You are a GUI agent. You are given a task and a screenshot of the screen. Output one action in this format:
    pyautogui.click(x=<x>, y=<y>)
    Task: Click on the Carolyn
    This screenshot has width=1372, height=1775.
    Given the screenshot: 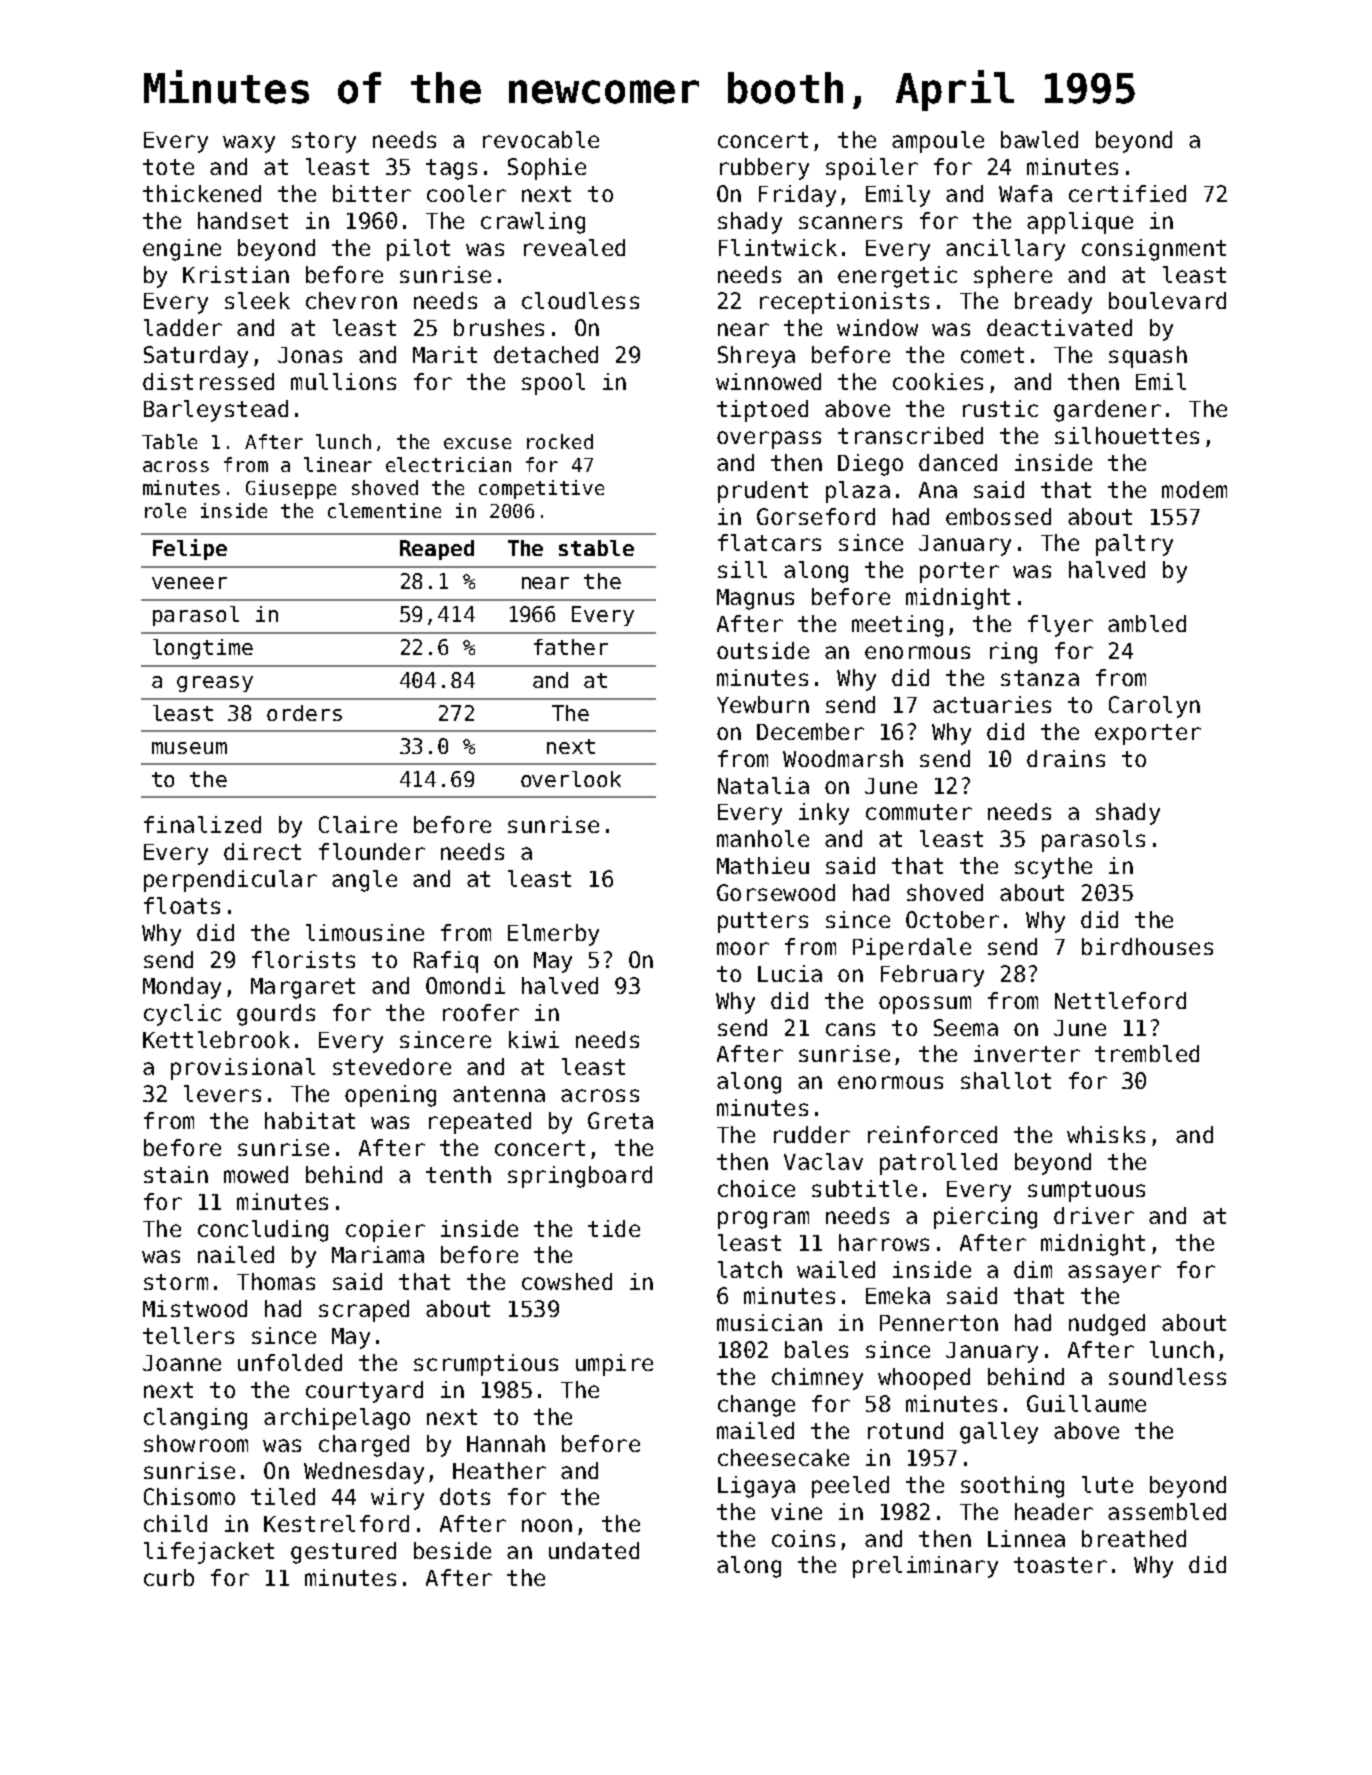 What is the action you would take?
    pyautogui.click(x=1154, y=707)
